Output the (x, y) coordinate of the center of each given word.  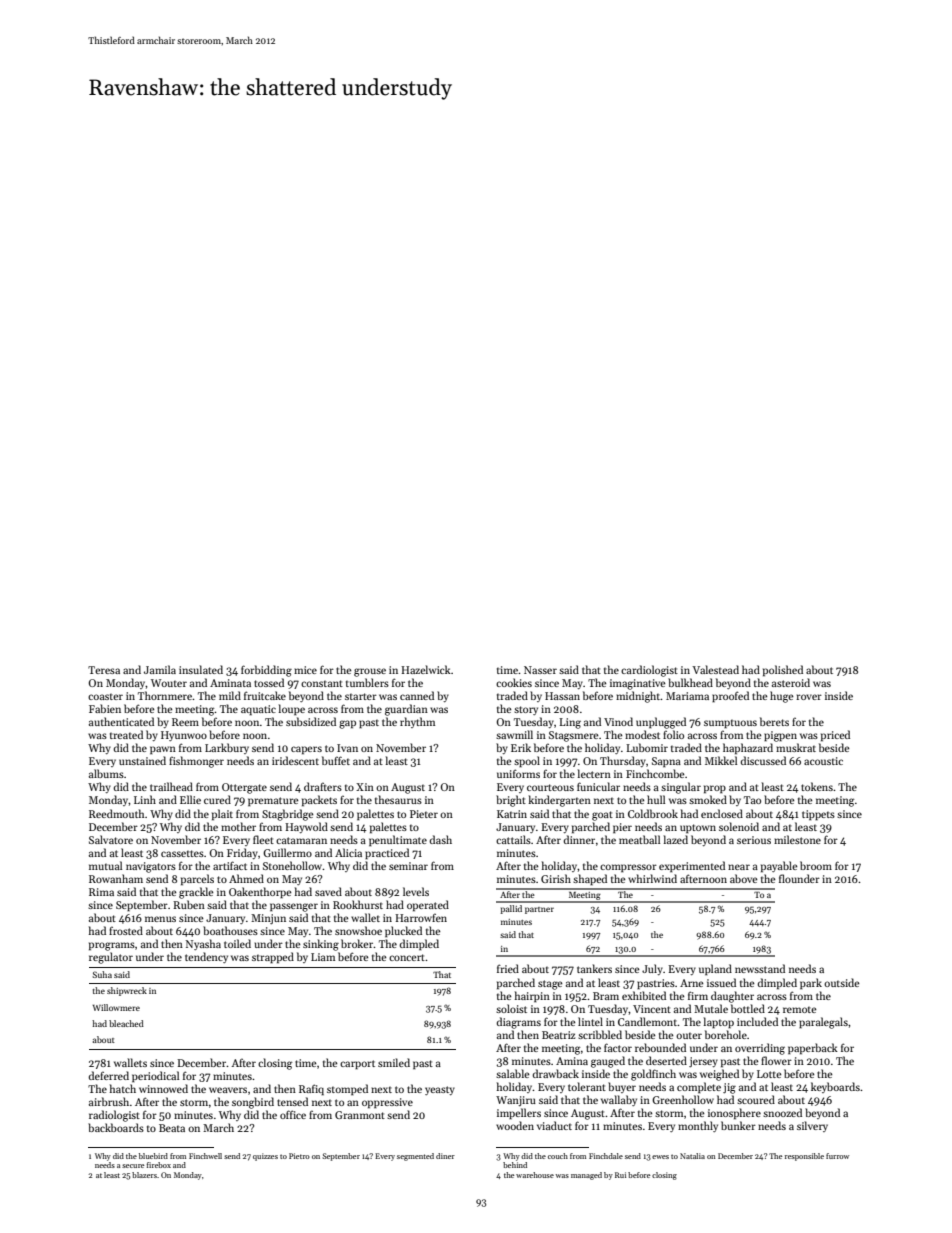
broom (816, 865)
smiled (394, 1062)
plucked (403, 931)
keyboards (835, 1087)
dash (440, 839)
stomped (347, 1089)
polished (783, 670)
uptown (698, 828)
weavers (228, 1090)
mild (230, 695)
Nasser (540, 670)
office (293, 1114)
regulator (111, 958)
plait (222, 814)
